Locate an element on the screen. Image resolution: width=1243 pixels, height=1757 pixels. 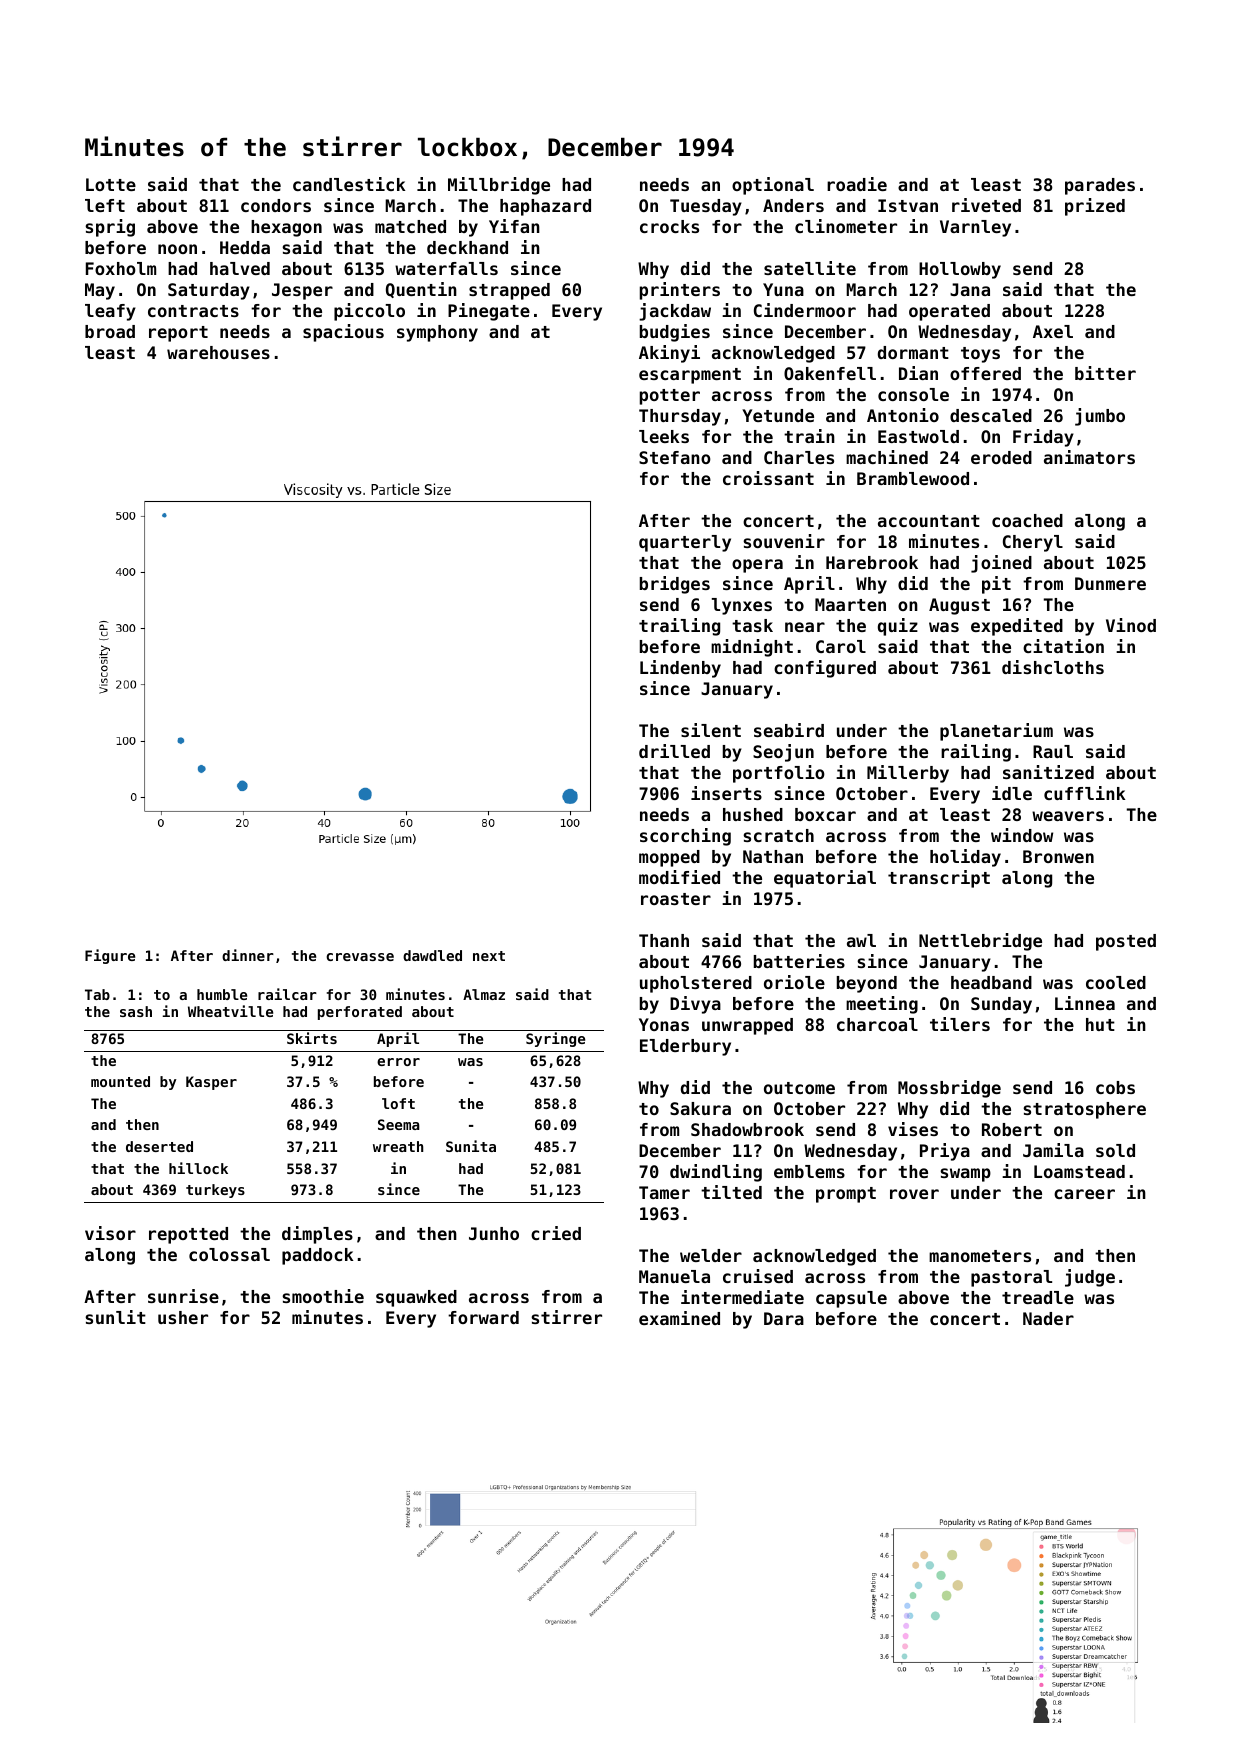
parades is located at coordinates (1100, 186).
